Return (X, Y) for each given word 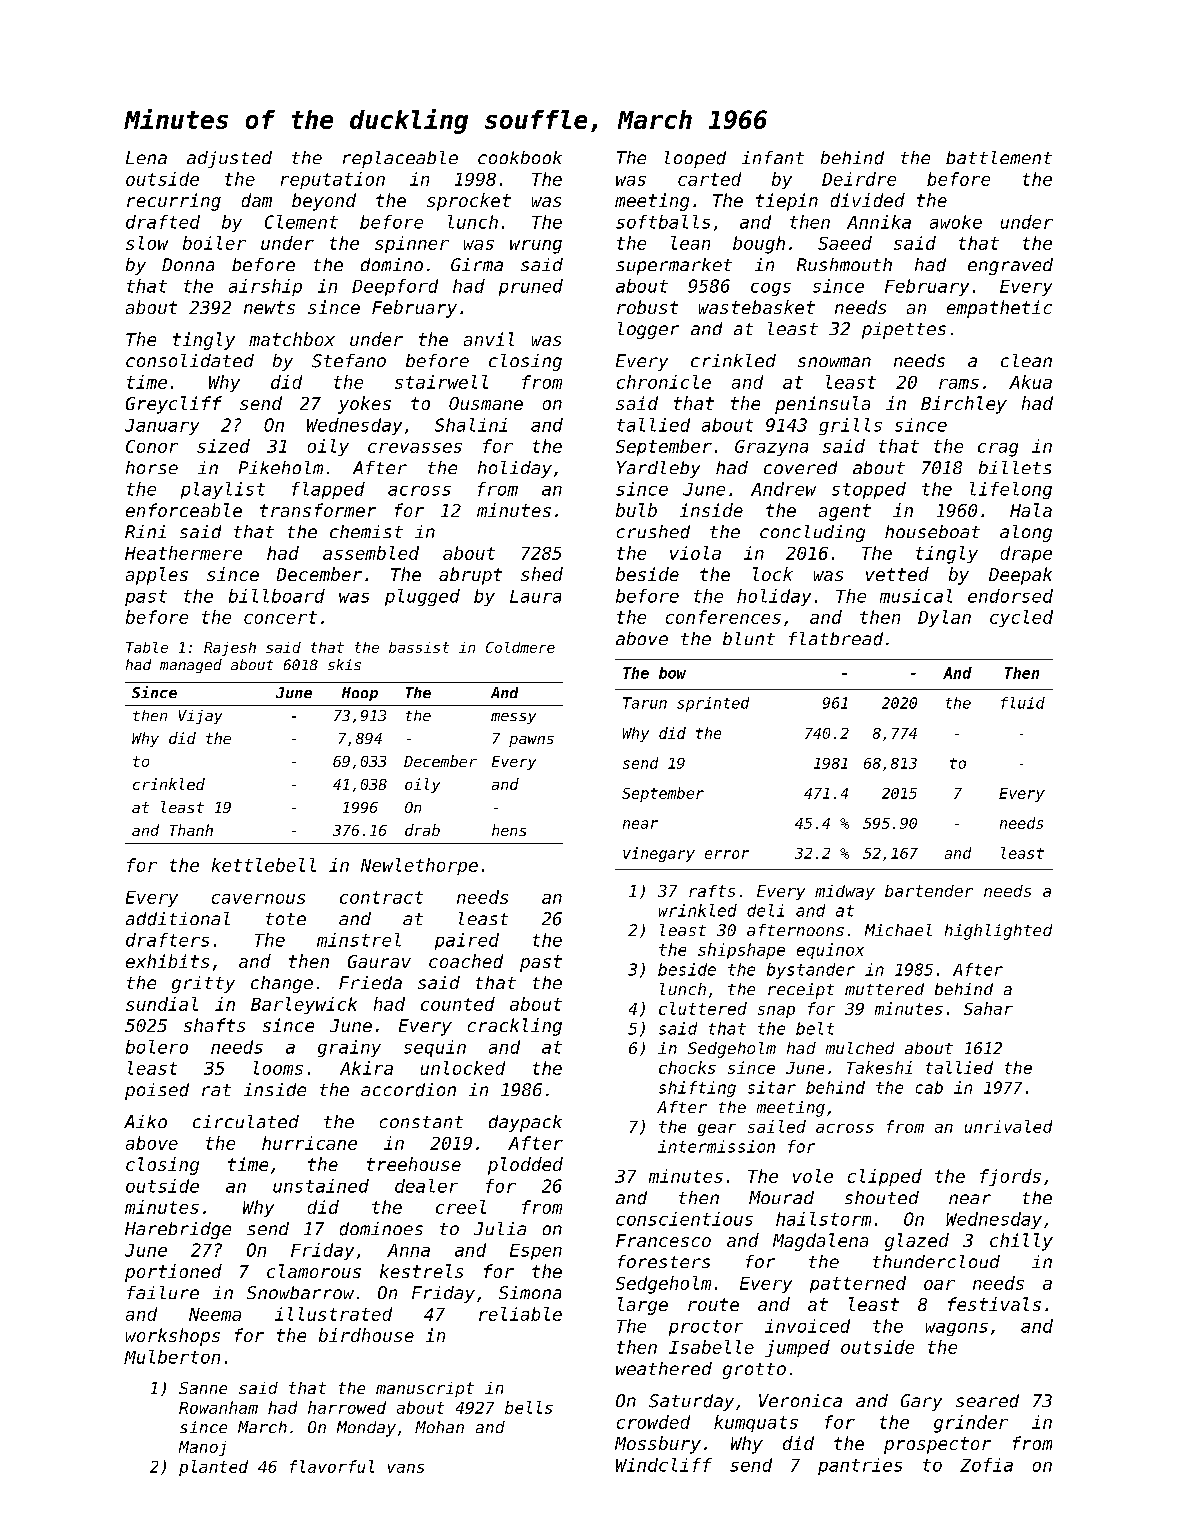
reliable (520, 1314)
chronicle (664, 382)
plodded (525, 1166)
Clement (301, 222)
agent (845, 512)
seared (987, 1401)
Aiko (145, 1121)
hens (509, 830)
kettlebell (264, 865)
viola (695, 553)
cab (929, 1087)
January (162, 427)
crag (998, 450)
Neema (215, 1314)
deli (765, 910)
